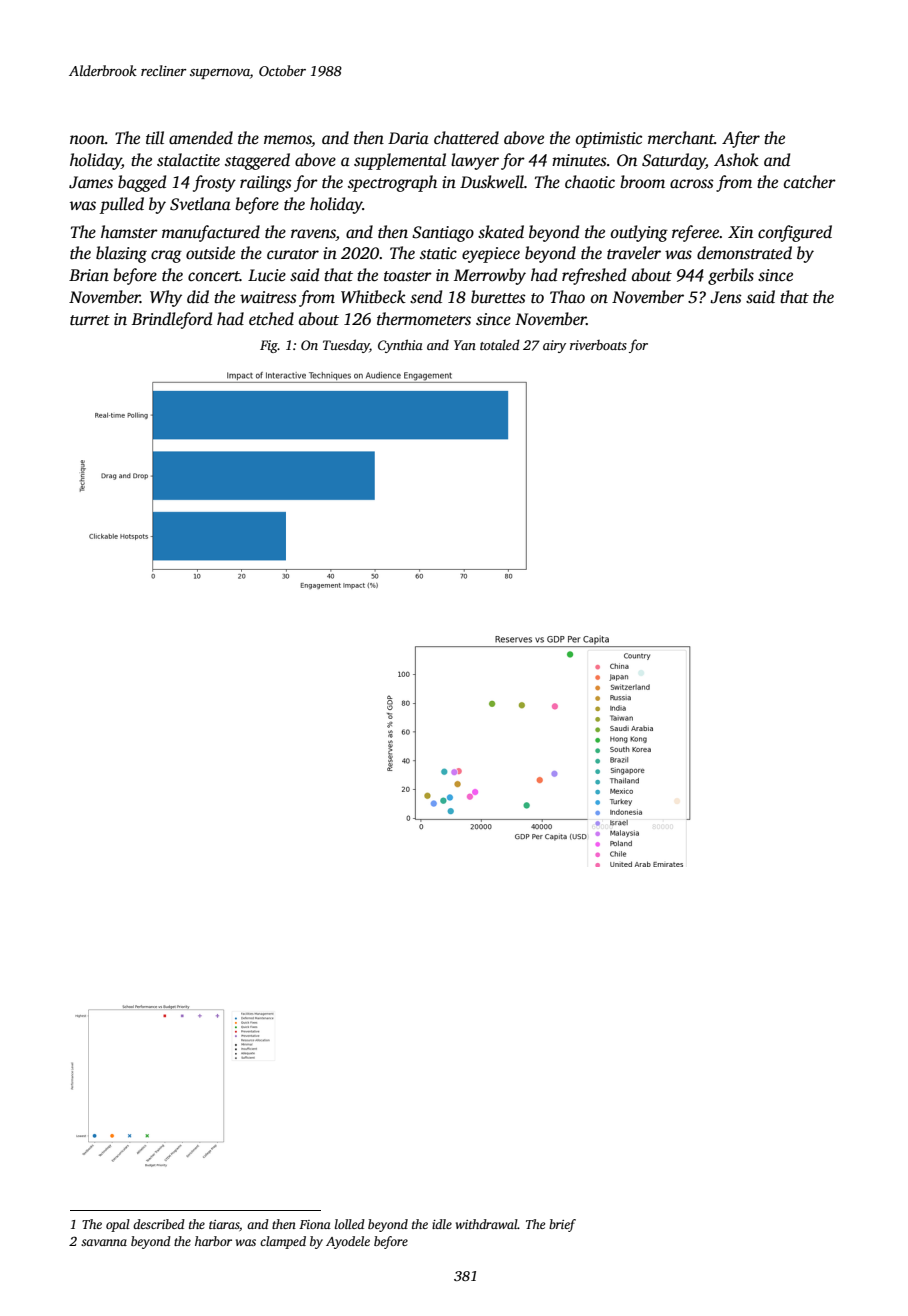 This screenshot has height=1316, width=908. Describe the element at coordinates (271, 319) in the screenshot. I see `etched` at that location.
